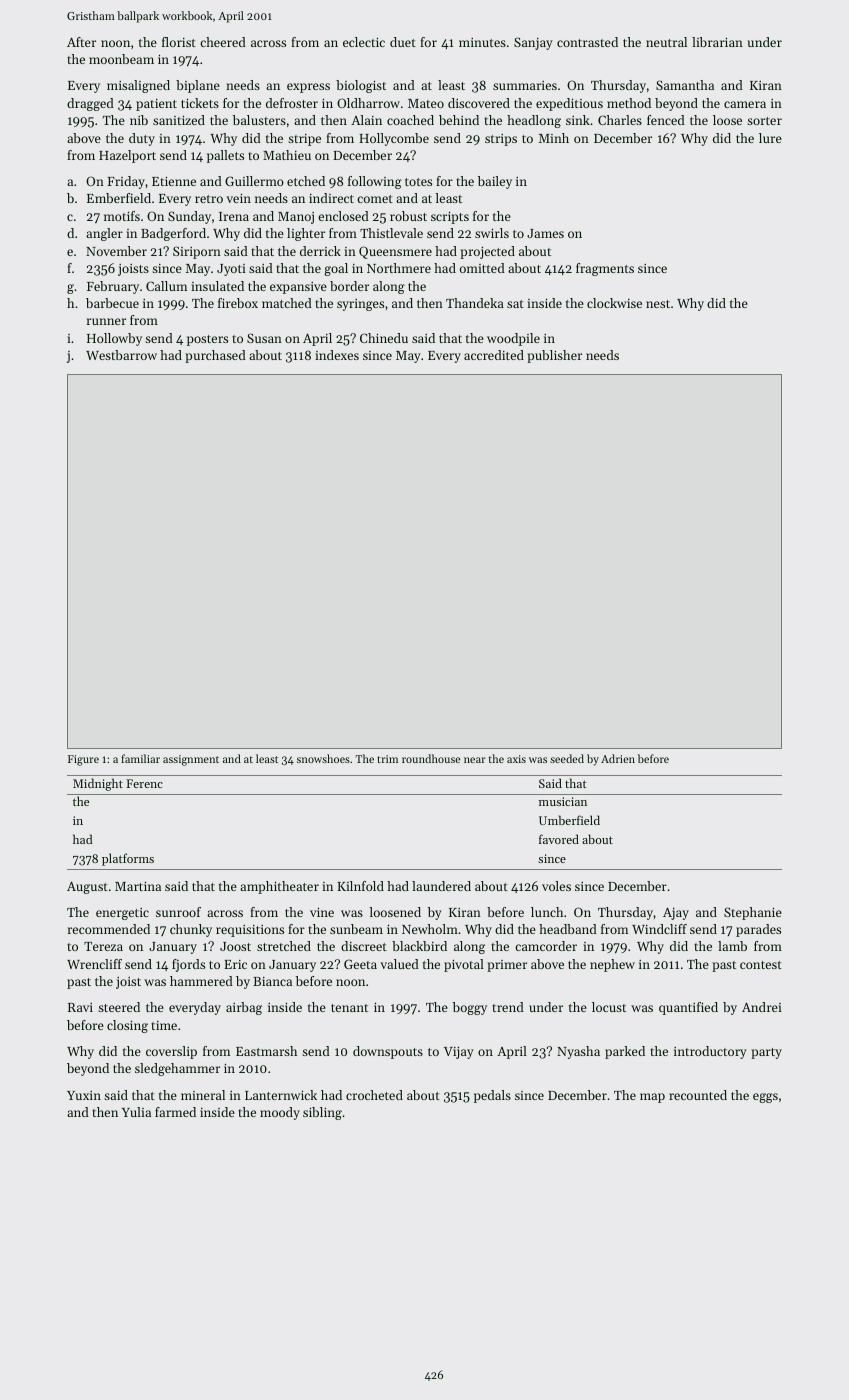 The image size is (849, 1400). I want to click on fenced, so click(666, 120).
